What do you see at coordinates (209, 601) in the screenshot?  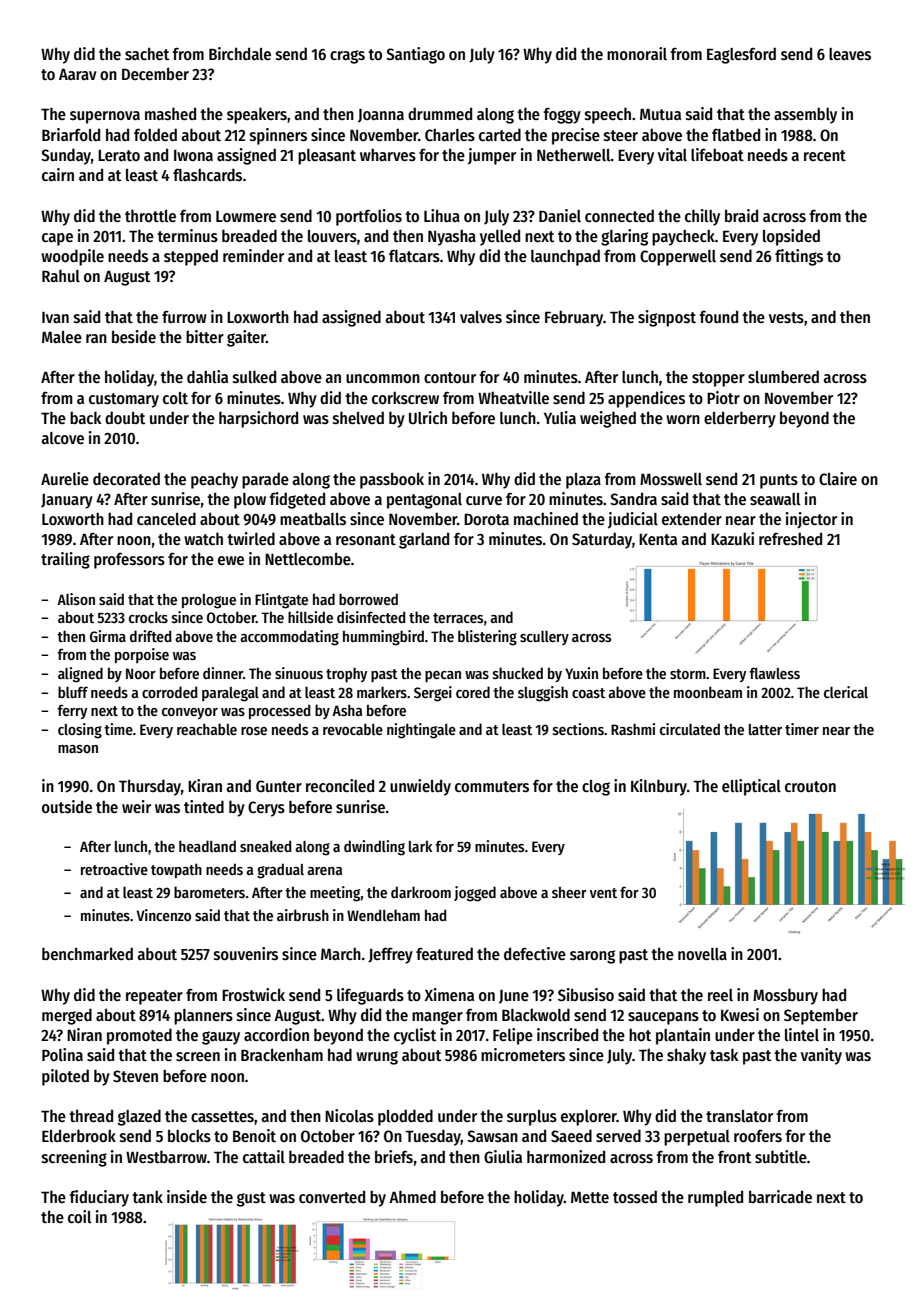 I see `prologue` at bounding box center [209, 601].
